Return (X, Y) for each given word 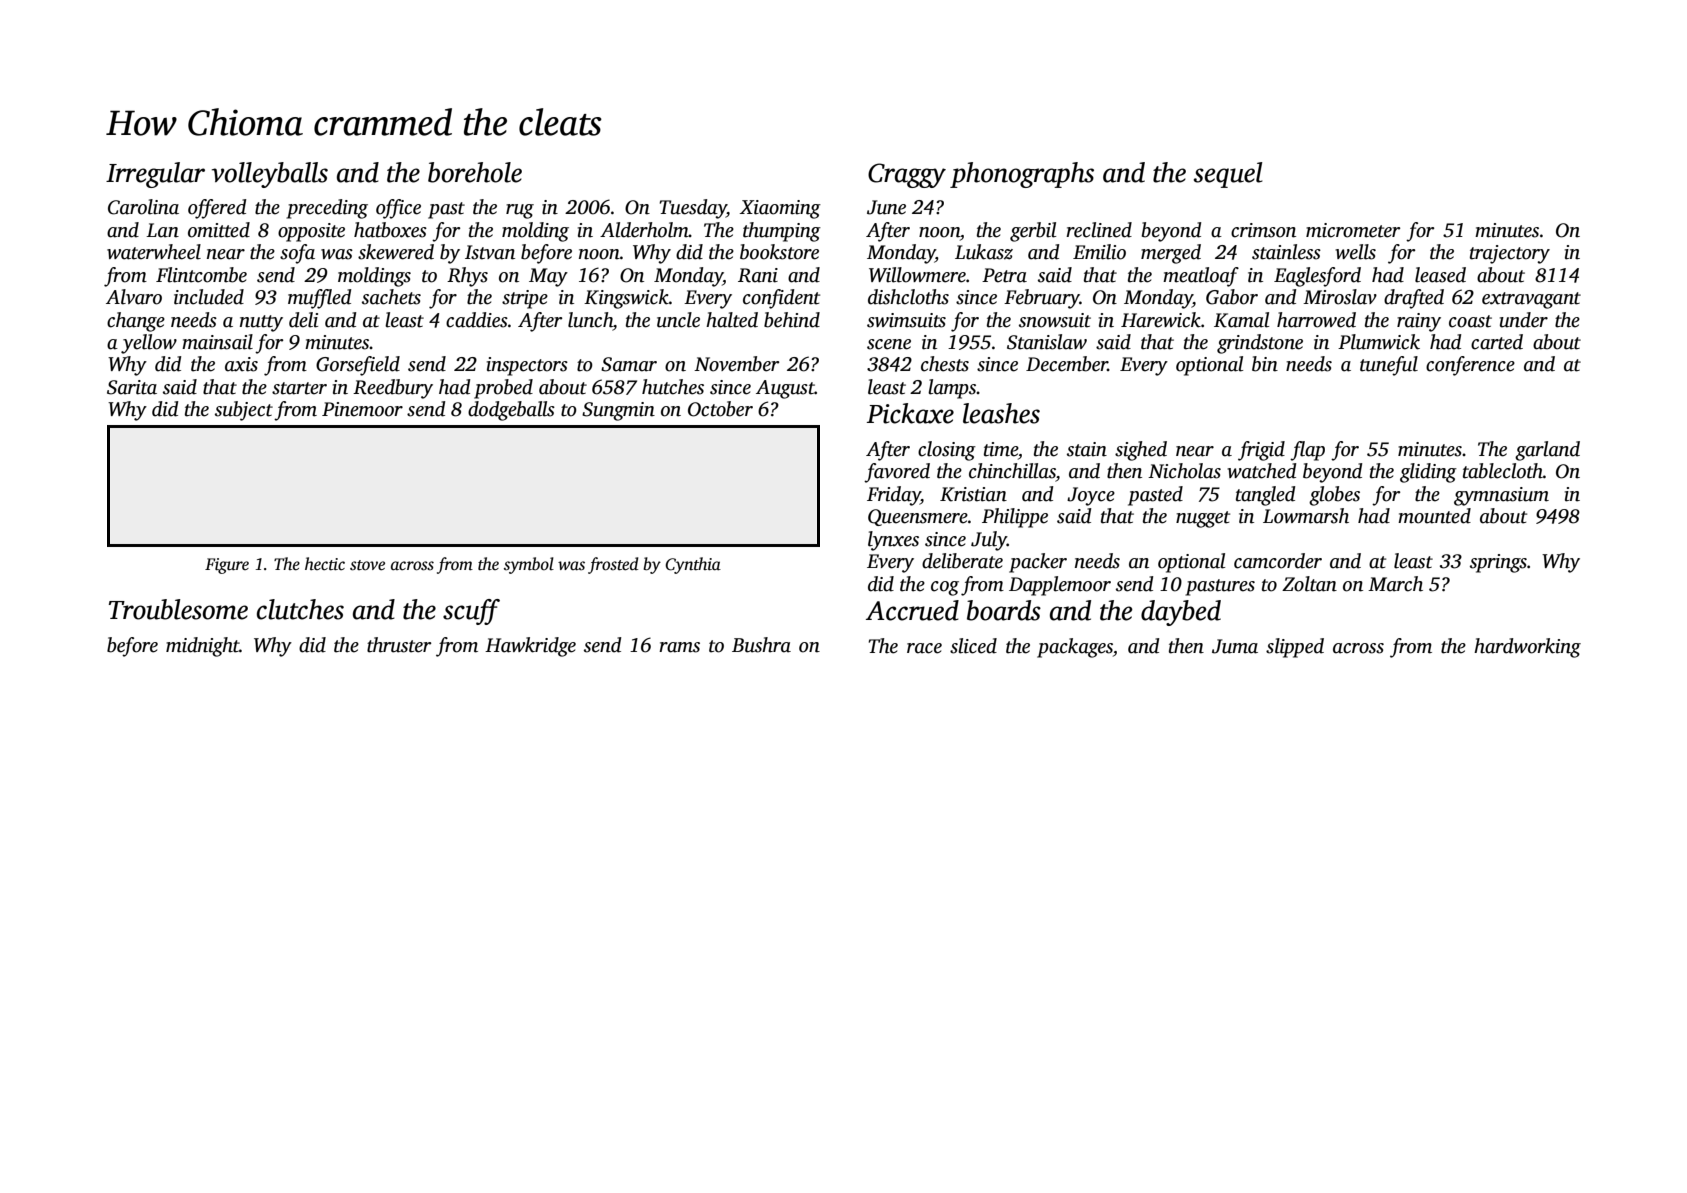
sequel (1228, 175)
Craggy (907, 175)
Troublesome (178, 609)
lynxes (893, 541)
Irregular (155, 175)
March (1395, 584)
